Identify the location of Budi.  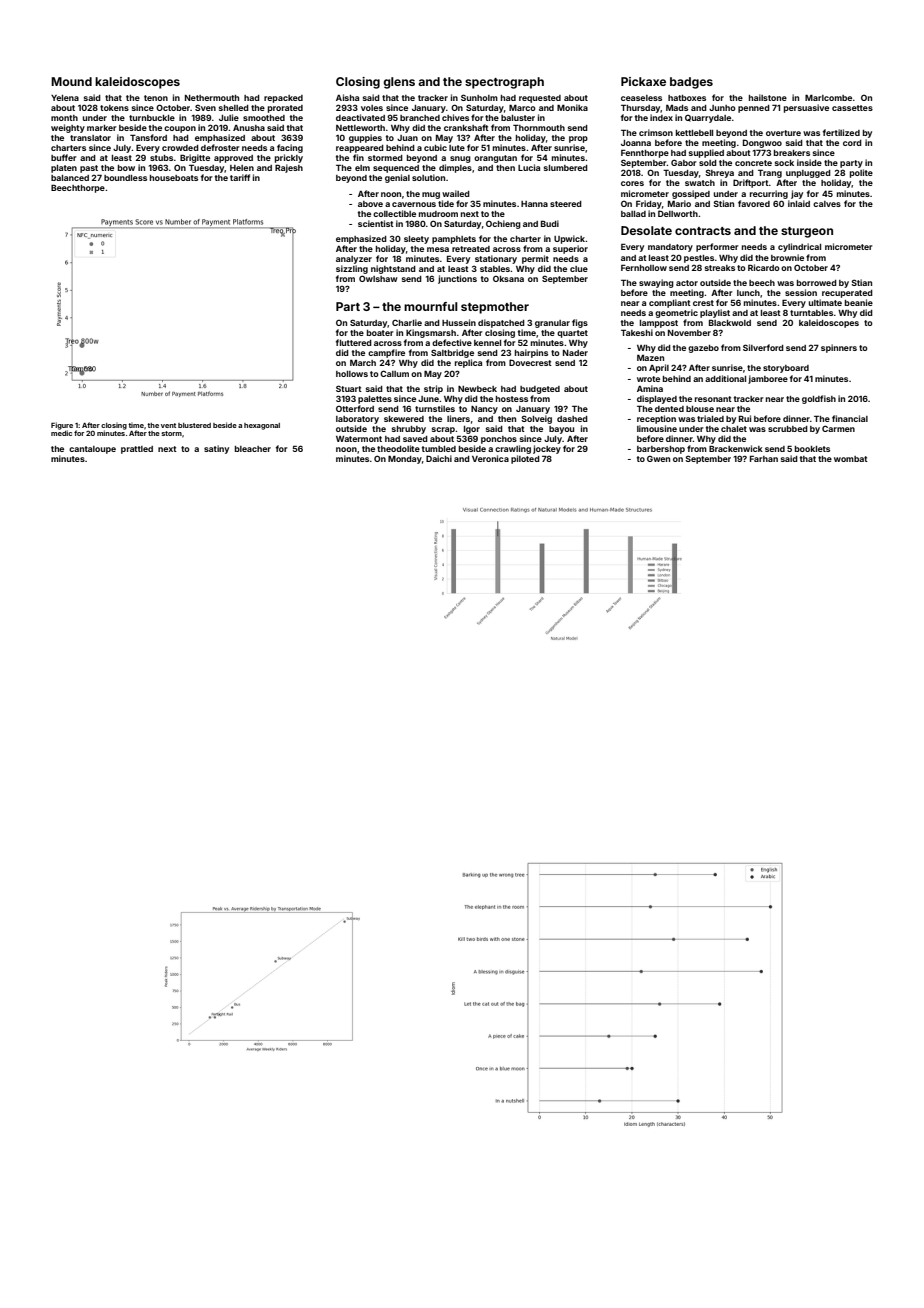
(550, 223).
